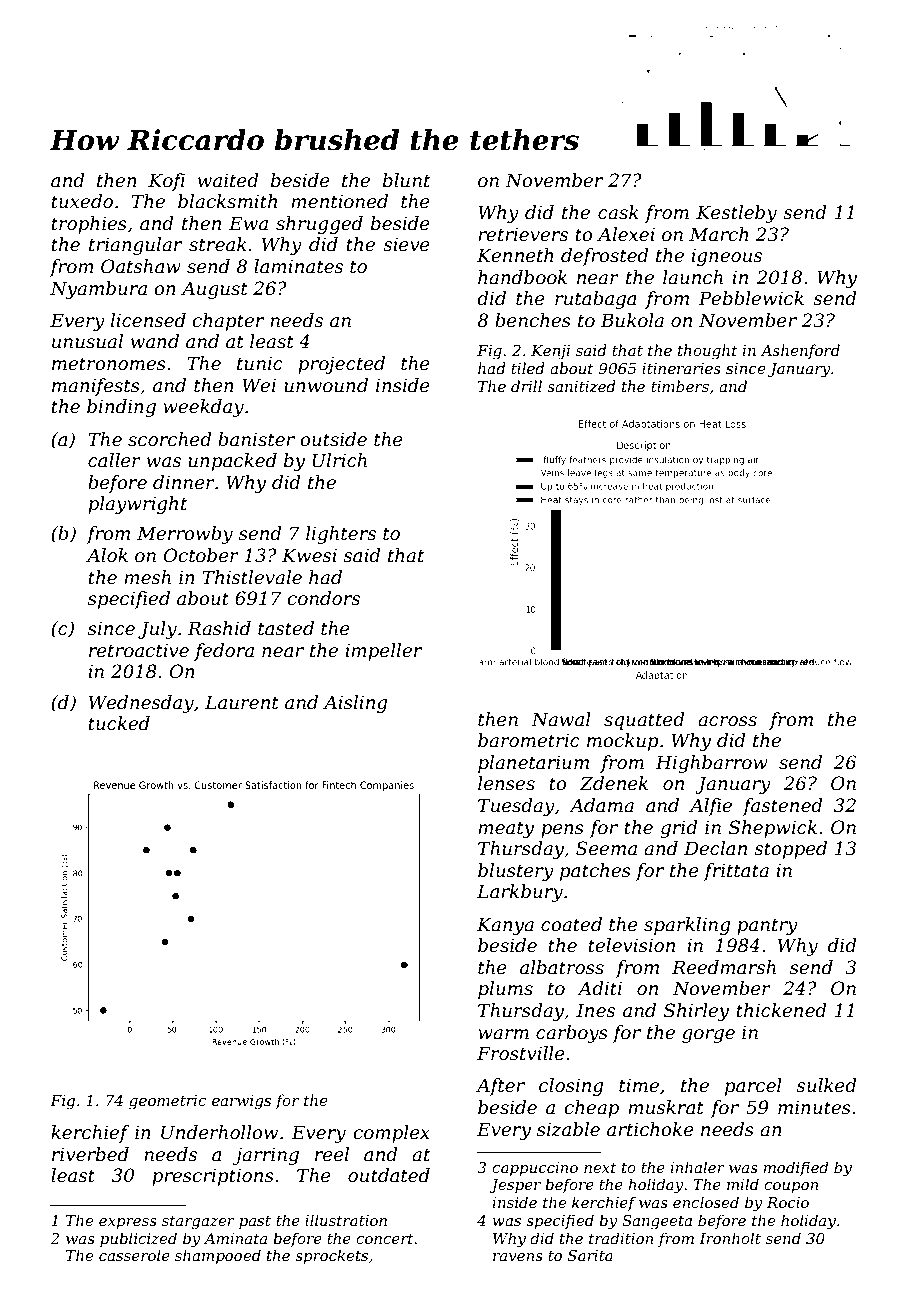  What do you see at coordinates (500, 1087) in the page?
I see `After` at bounding box center [500, 1087].
